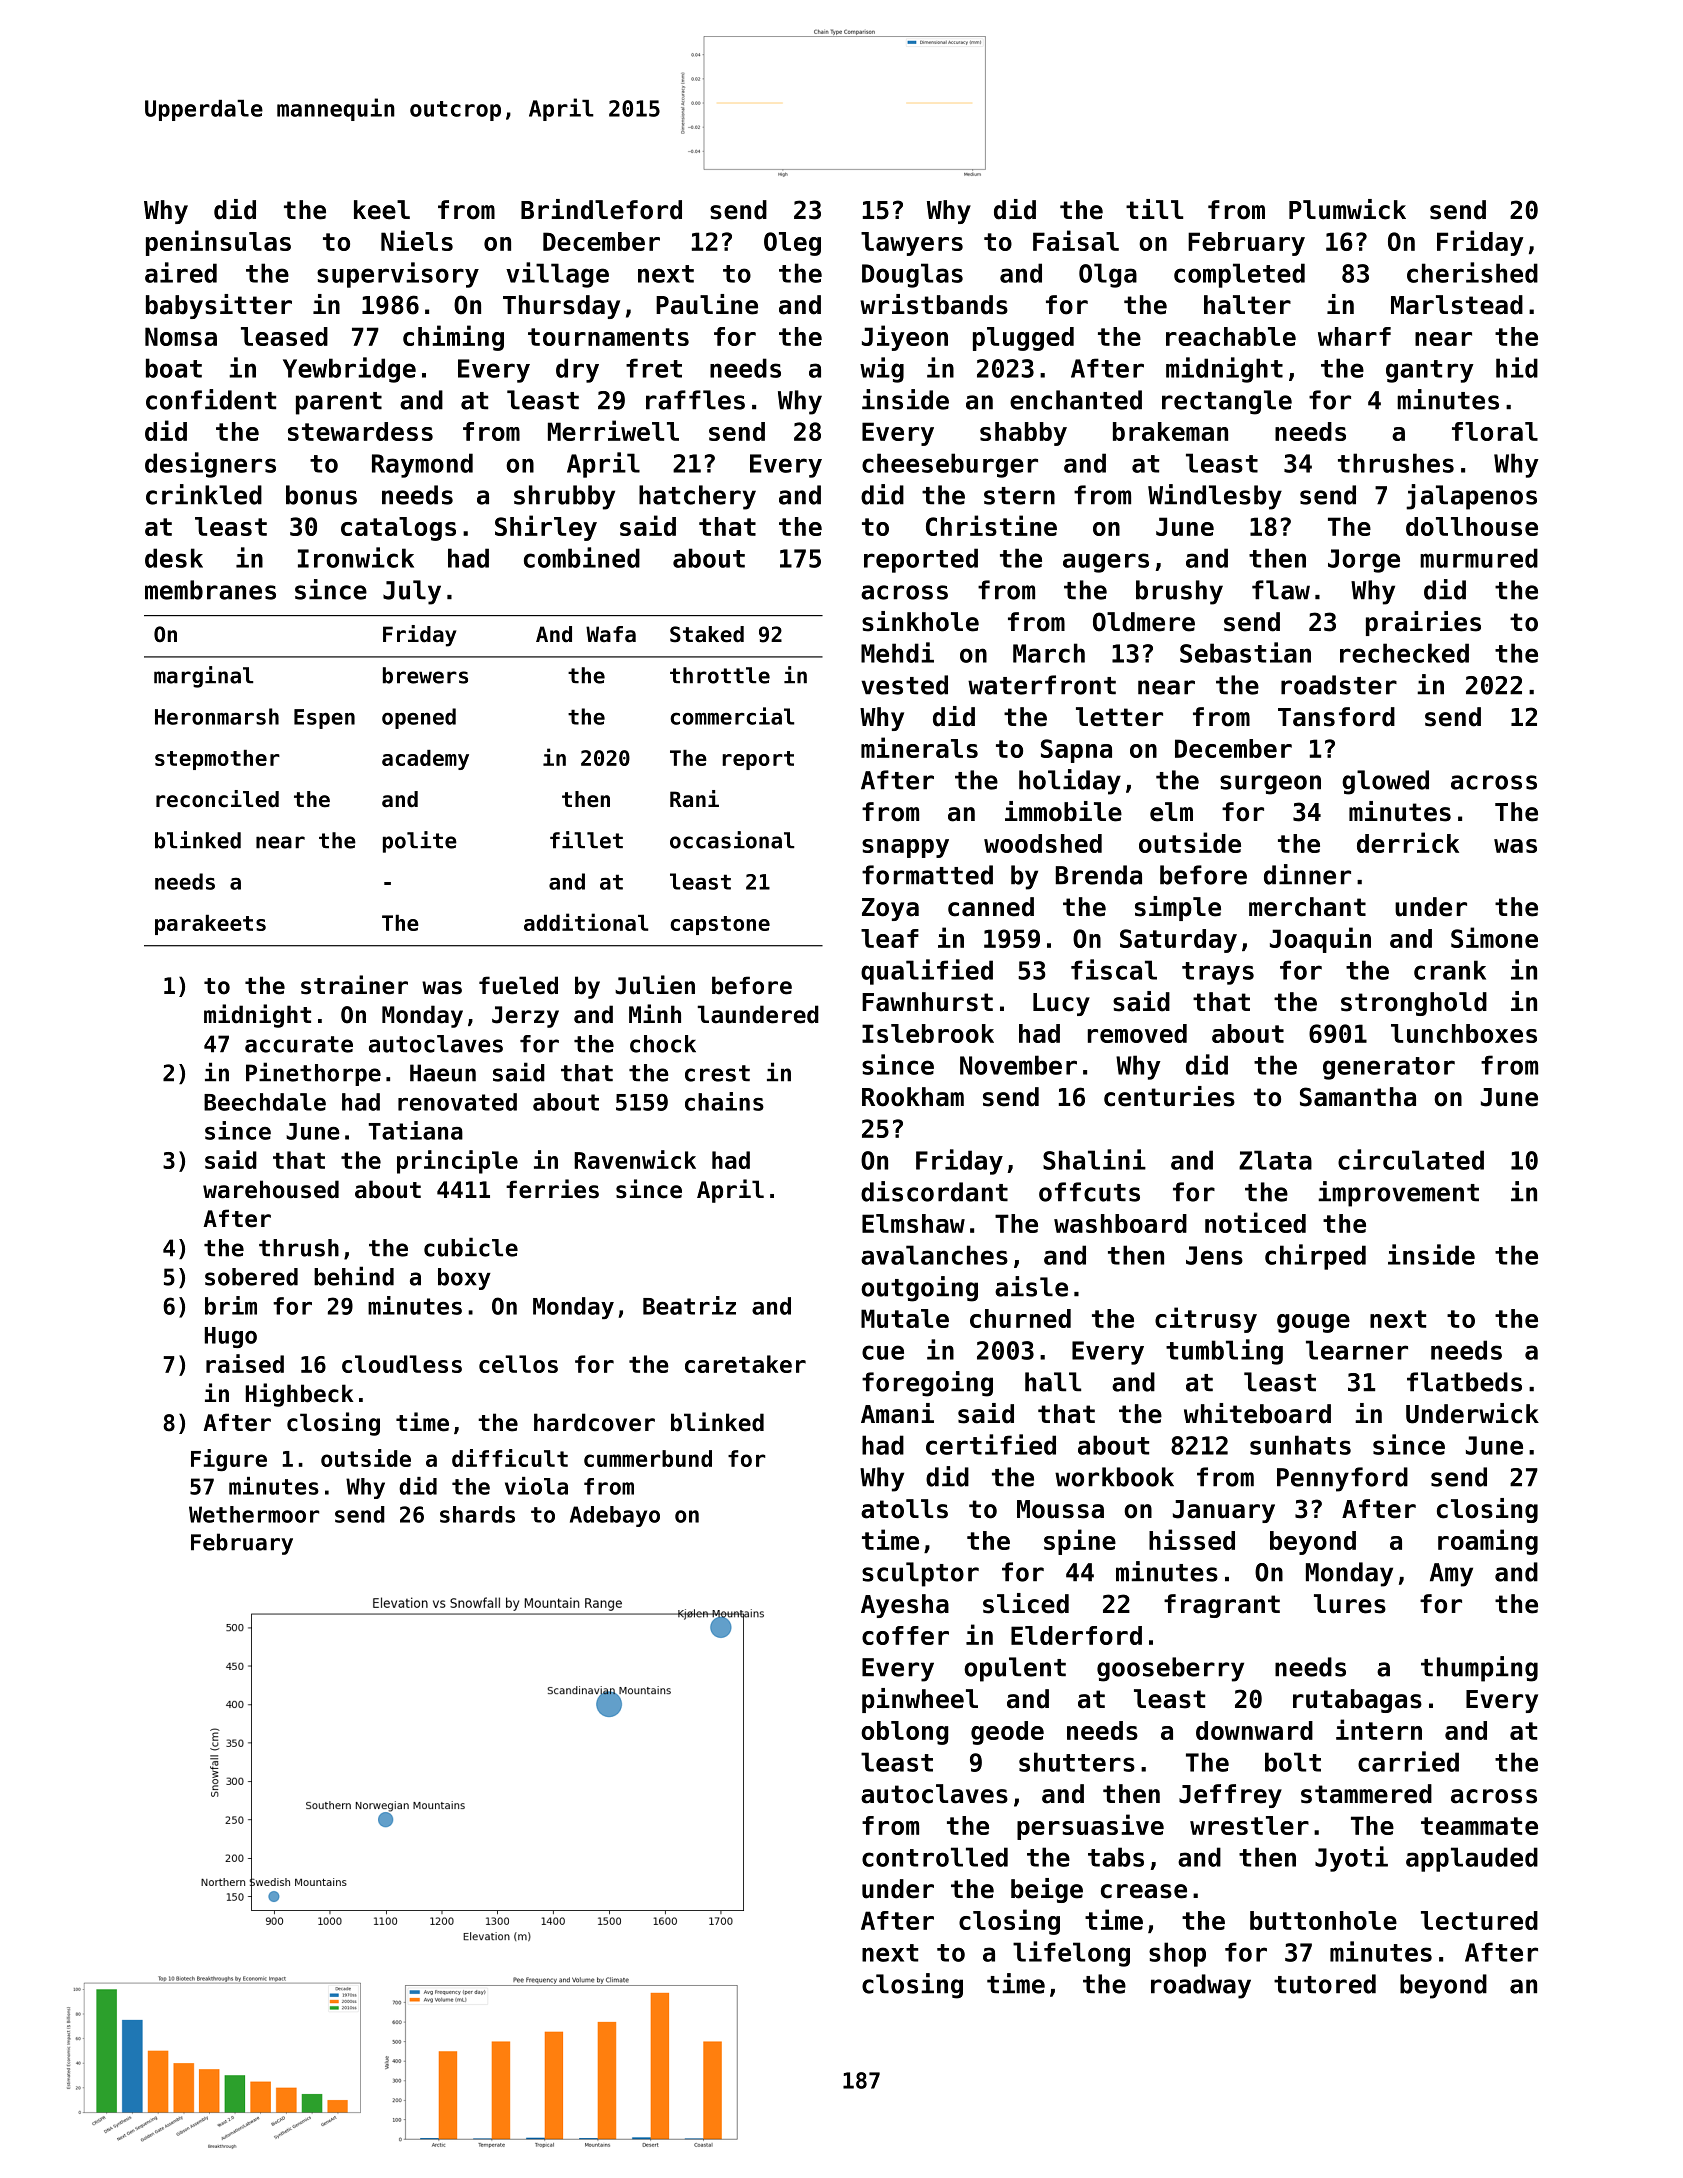 This screenshot has width=1683, height=2178. What do you see at coordinates (1201, 1986) in the screenshot?
I see `roadway` at bounding box center [1201, 1986].
